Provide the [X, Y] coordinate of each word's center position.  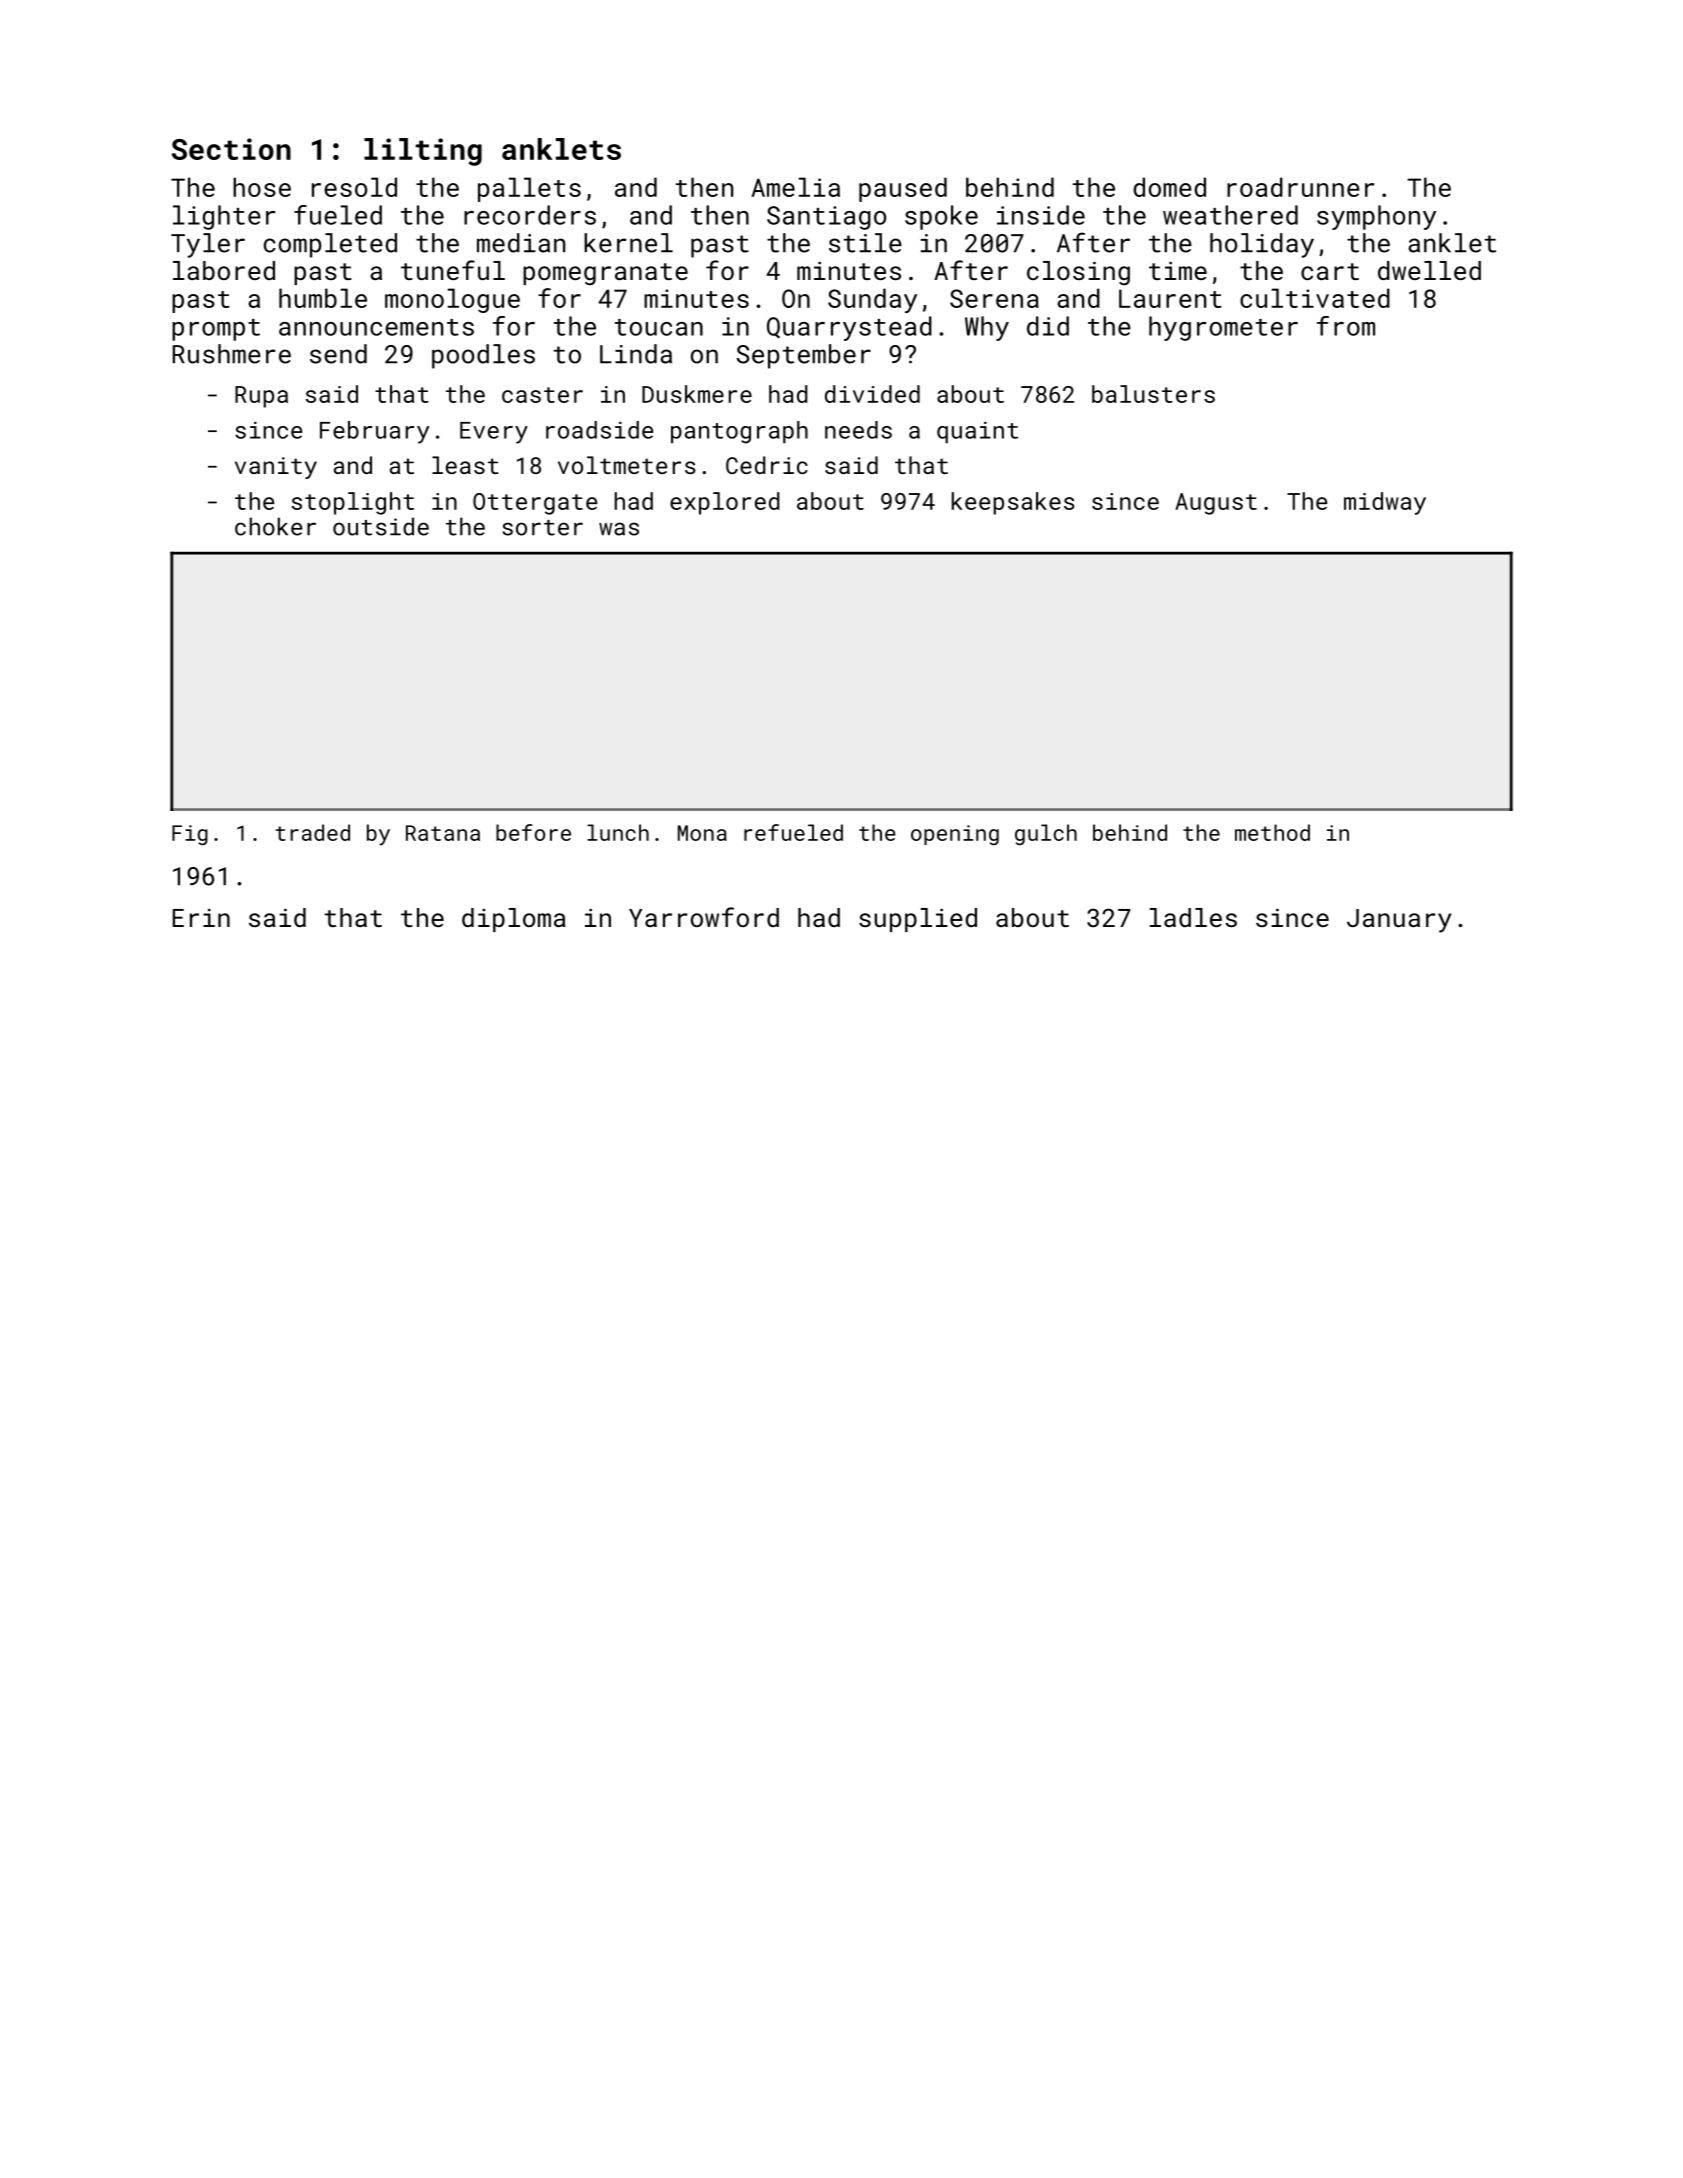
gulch [1046, 834]
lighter [224, 217]
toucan [659, 327]
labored [224, 270]
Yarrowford [704, 917]
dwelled [1429, 270]
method [1272, 832]
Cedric [767, 465]
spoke [941, 217]
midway [1385, 503]
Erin [201, 917]
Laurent [1170, 298]
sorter [542, 528]
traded [313, 832]
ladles [1193, 917]
